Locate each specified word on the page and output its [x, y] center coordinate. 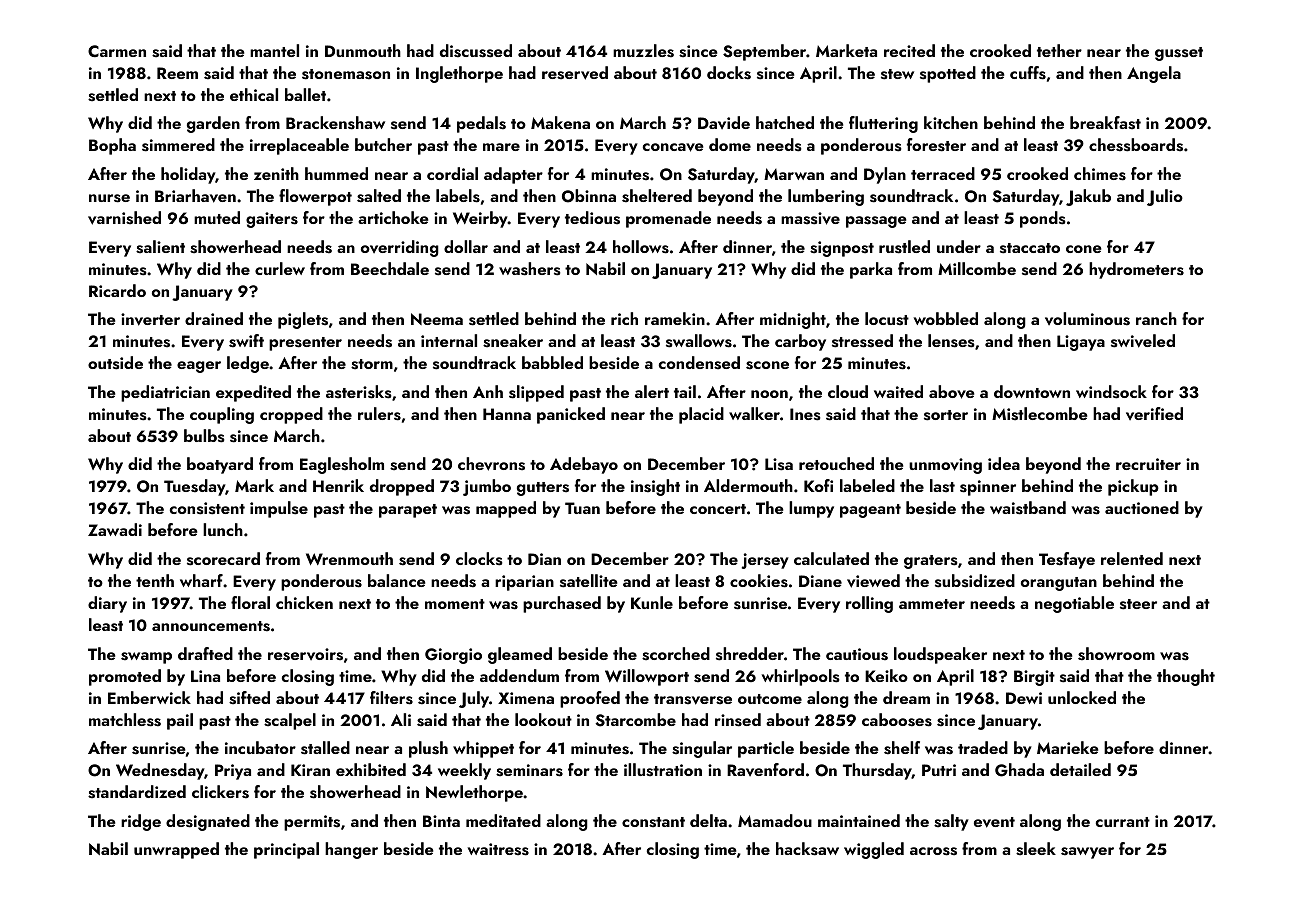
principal [286, 850]
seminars [529, 770]
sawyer [1087, 853]
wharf [201, 580]
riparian [524, 583]
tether [1059, 50]
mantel [274, 50]
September [764, 52]
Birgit [1034, 678]
